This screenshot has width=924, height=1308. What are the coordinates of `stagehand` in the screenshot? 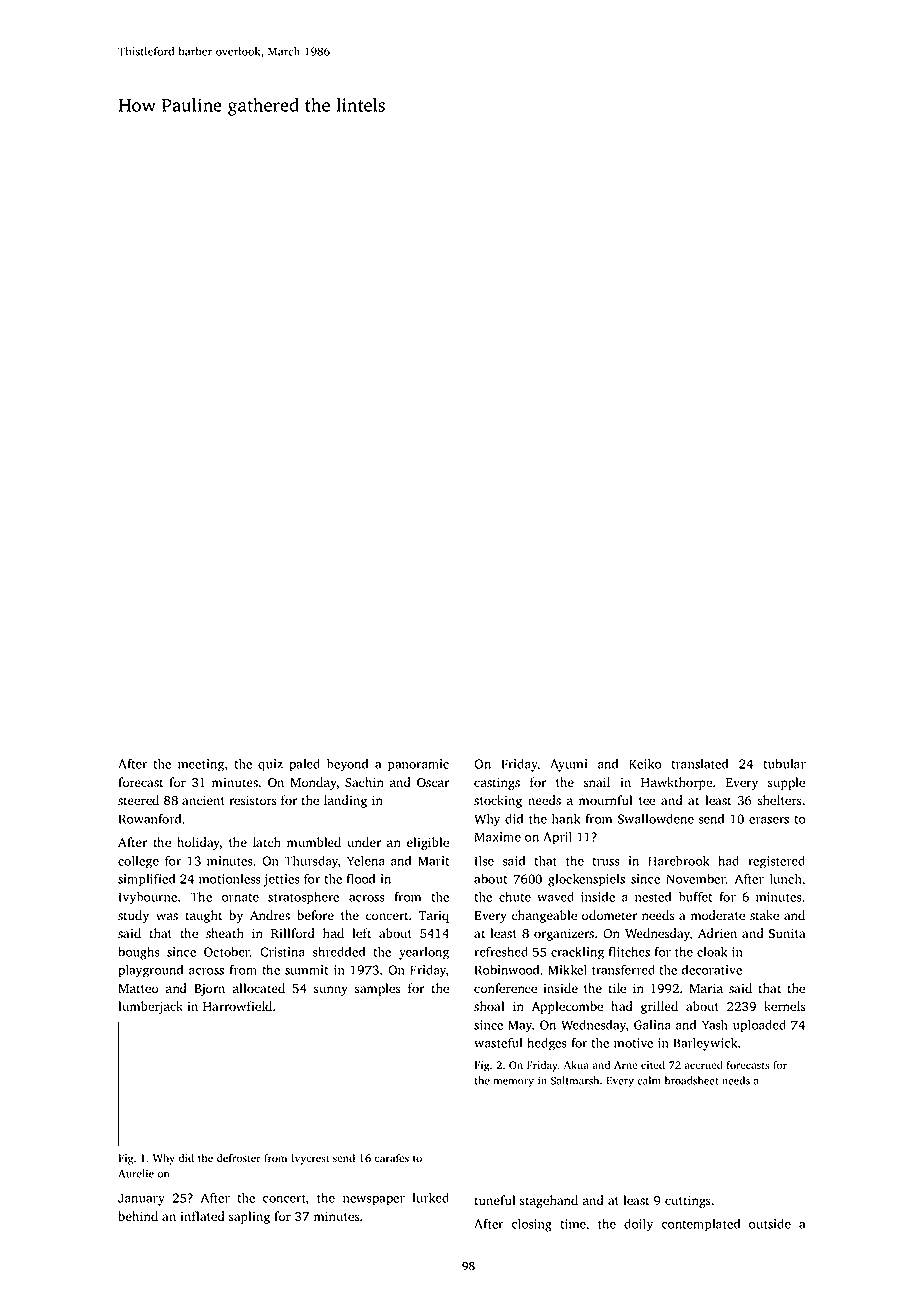 It's located at (549, 1201).
